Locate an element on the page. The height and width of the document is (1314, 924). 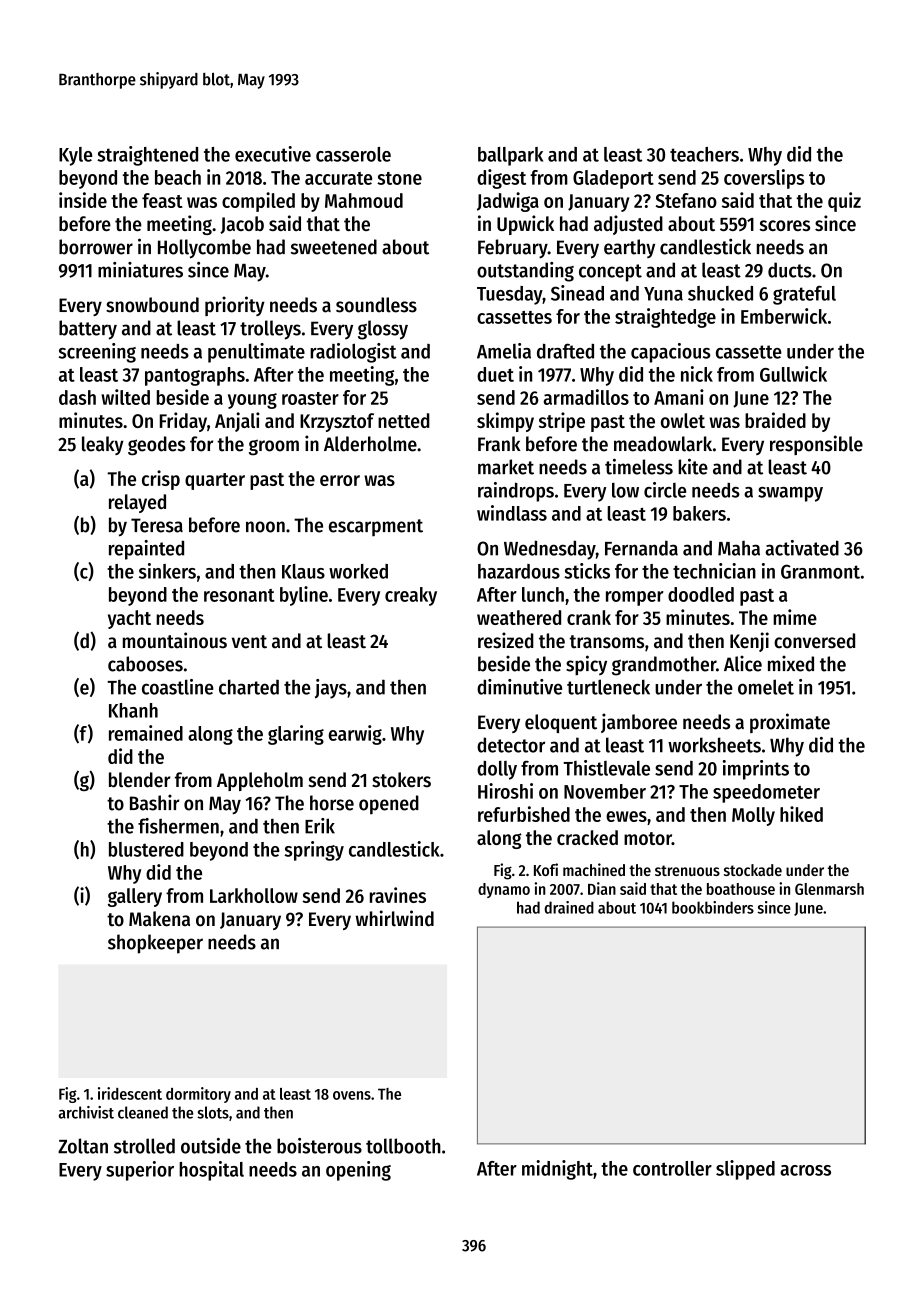
meadowlark is located at coordinates (663, 444).
